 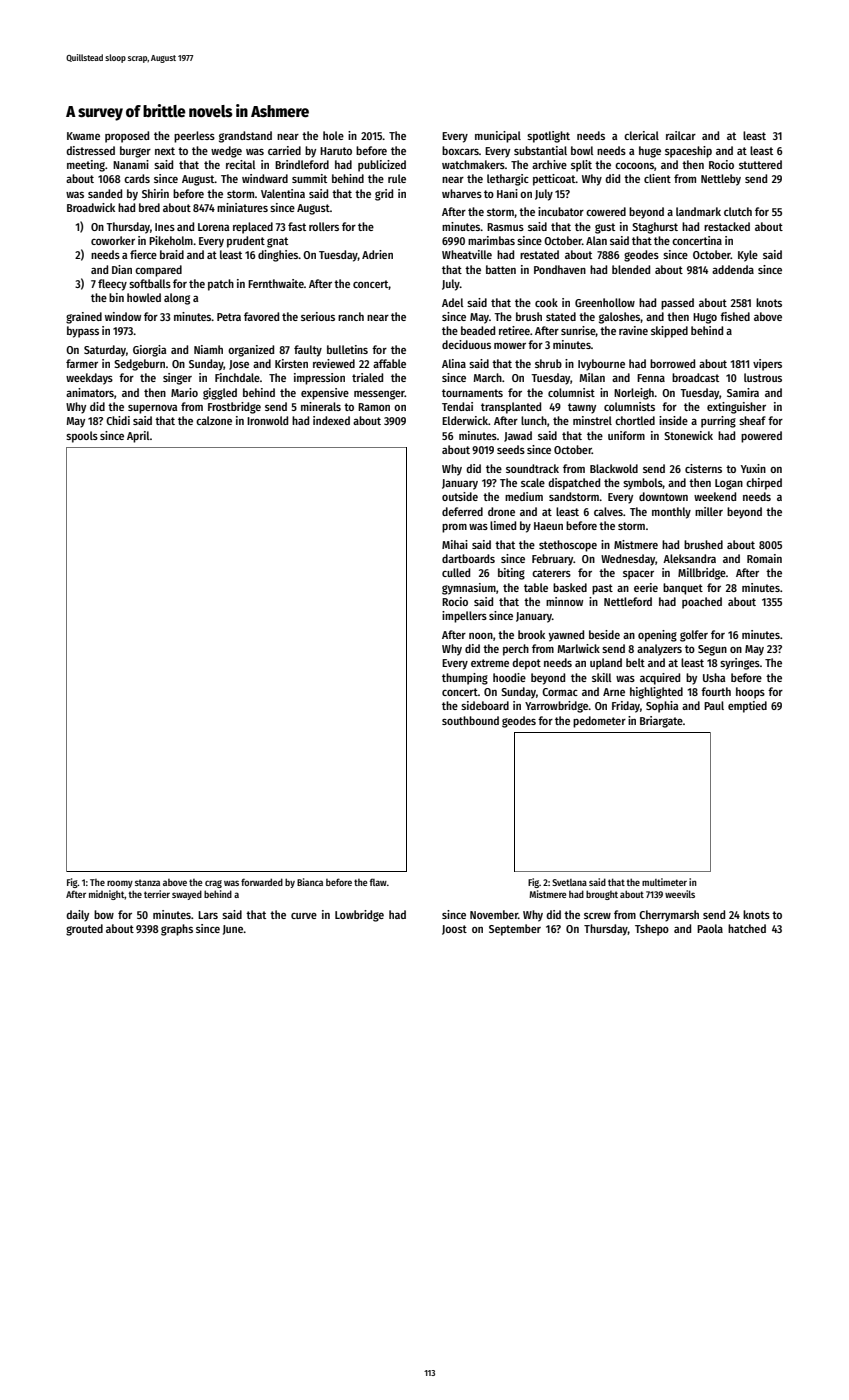 I want to click on municipal, so click(x=498, y=137).
